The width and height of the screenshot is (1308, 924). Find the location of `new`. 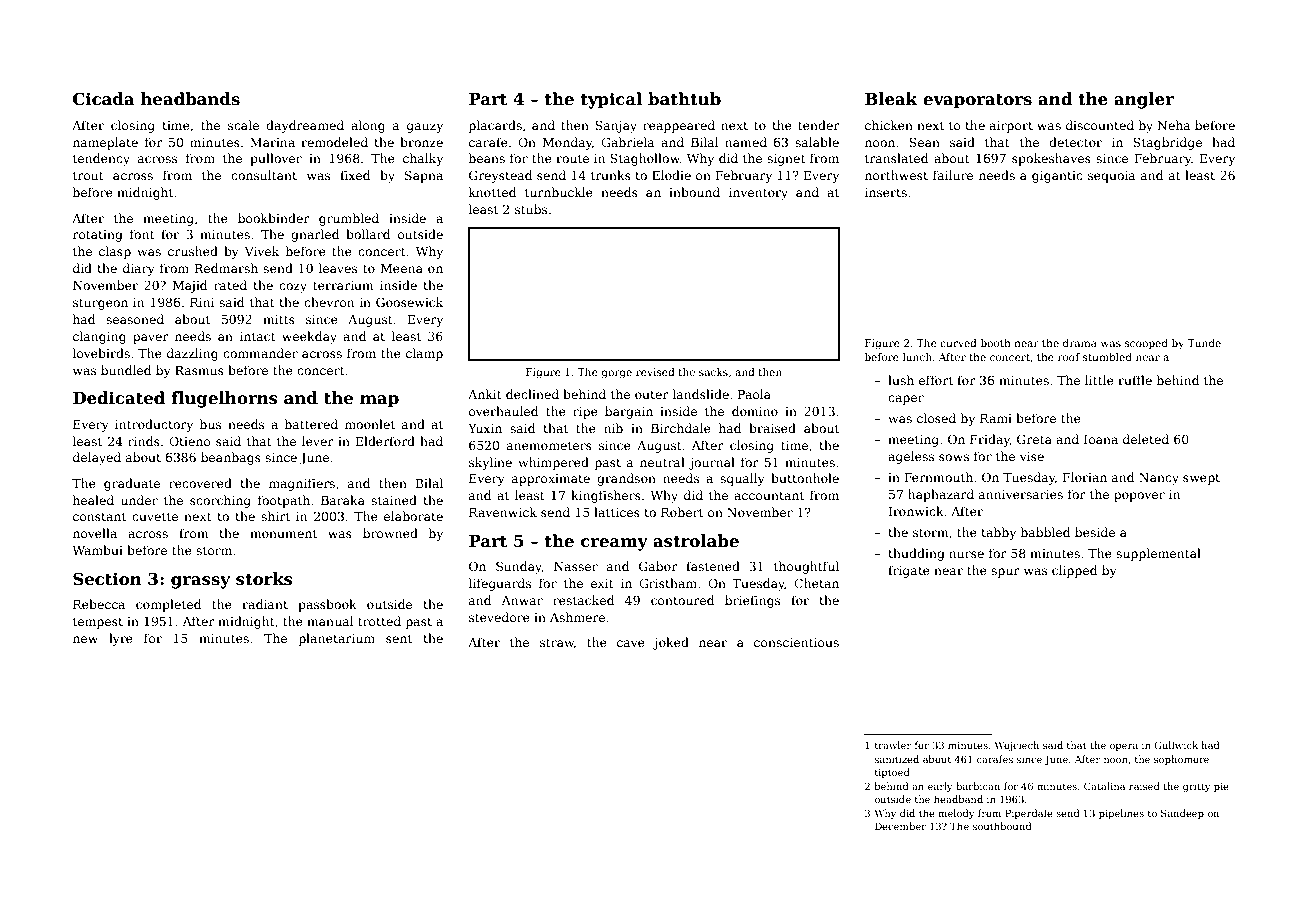

new is located at coordinates (85, 639).
